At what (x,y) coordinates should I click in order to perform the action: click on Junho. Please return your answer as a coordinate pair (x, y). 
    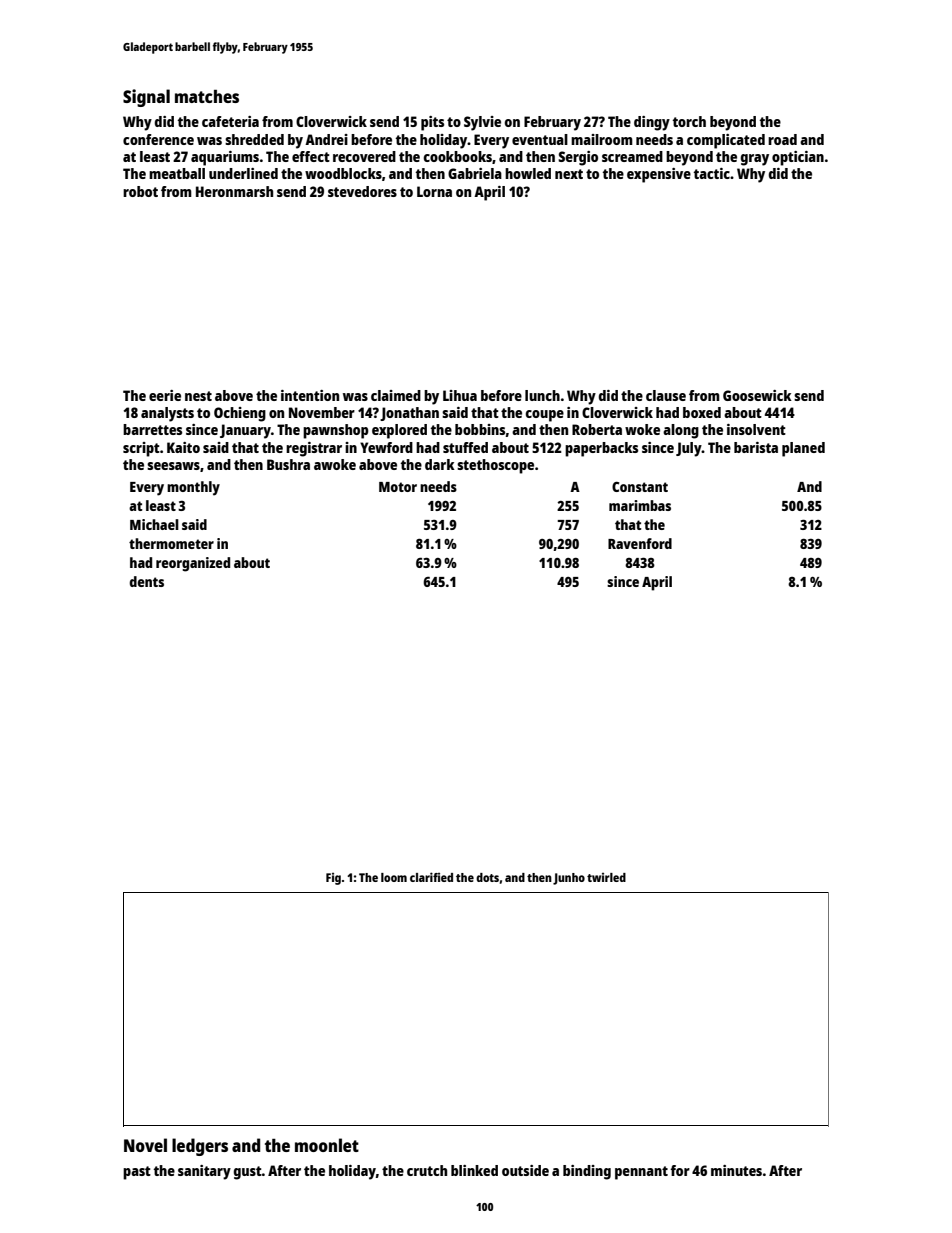
    Looking at the image, I should click on (569, 879).
